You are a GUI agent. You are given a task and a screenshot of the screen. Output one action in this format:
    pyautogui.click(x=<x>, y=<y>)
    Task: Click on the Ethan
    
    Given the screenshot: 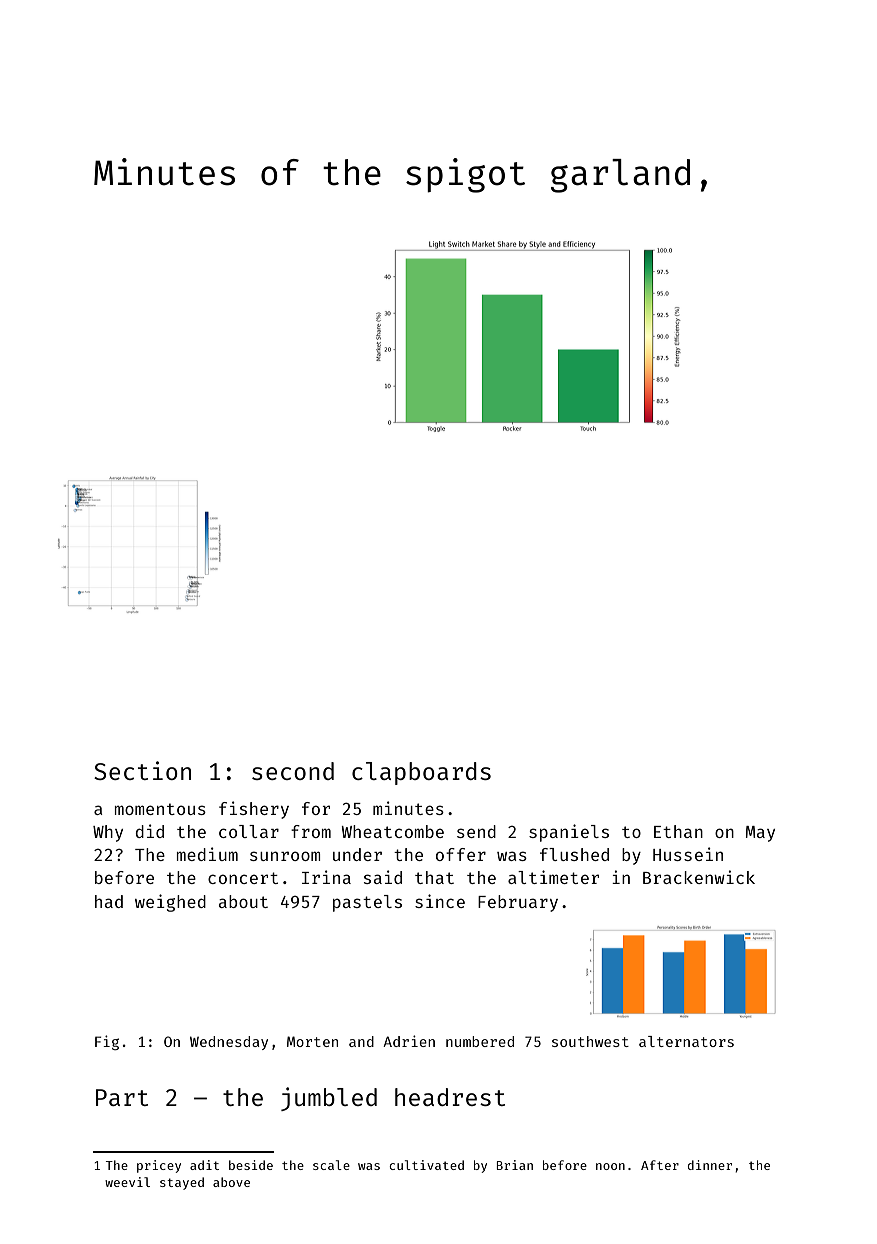 What is the action you would take?
    pyautogui.click(x=678, y=831)
